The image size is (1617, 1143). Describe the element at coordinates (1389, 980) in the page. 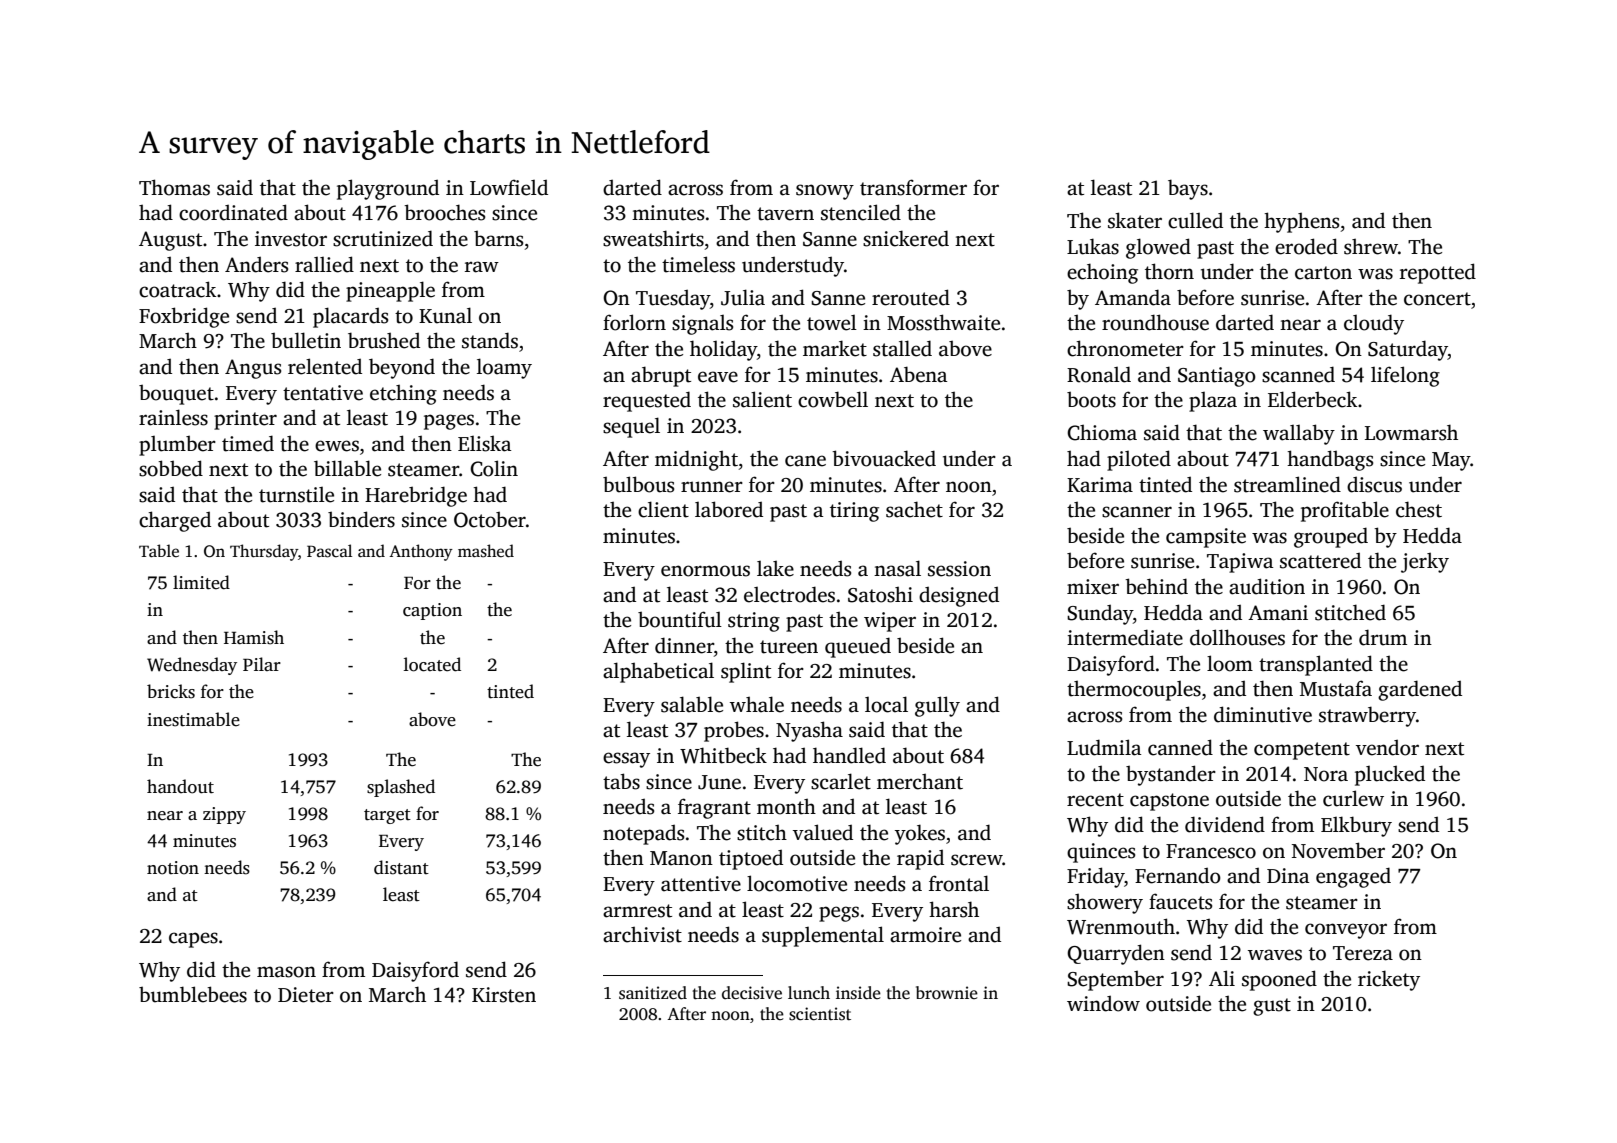

I see `rickety` at that location.
